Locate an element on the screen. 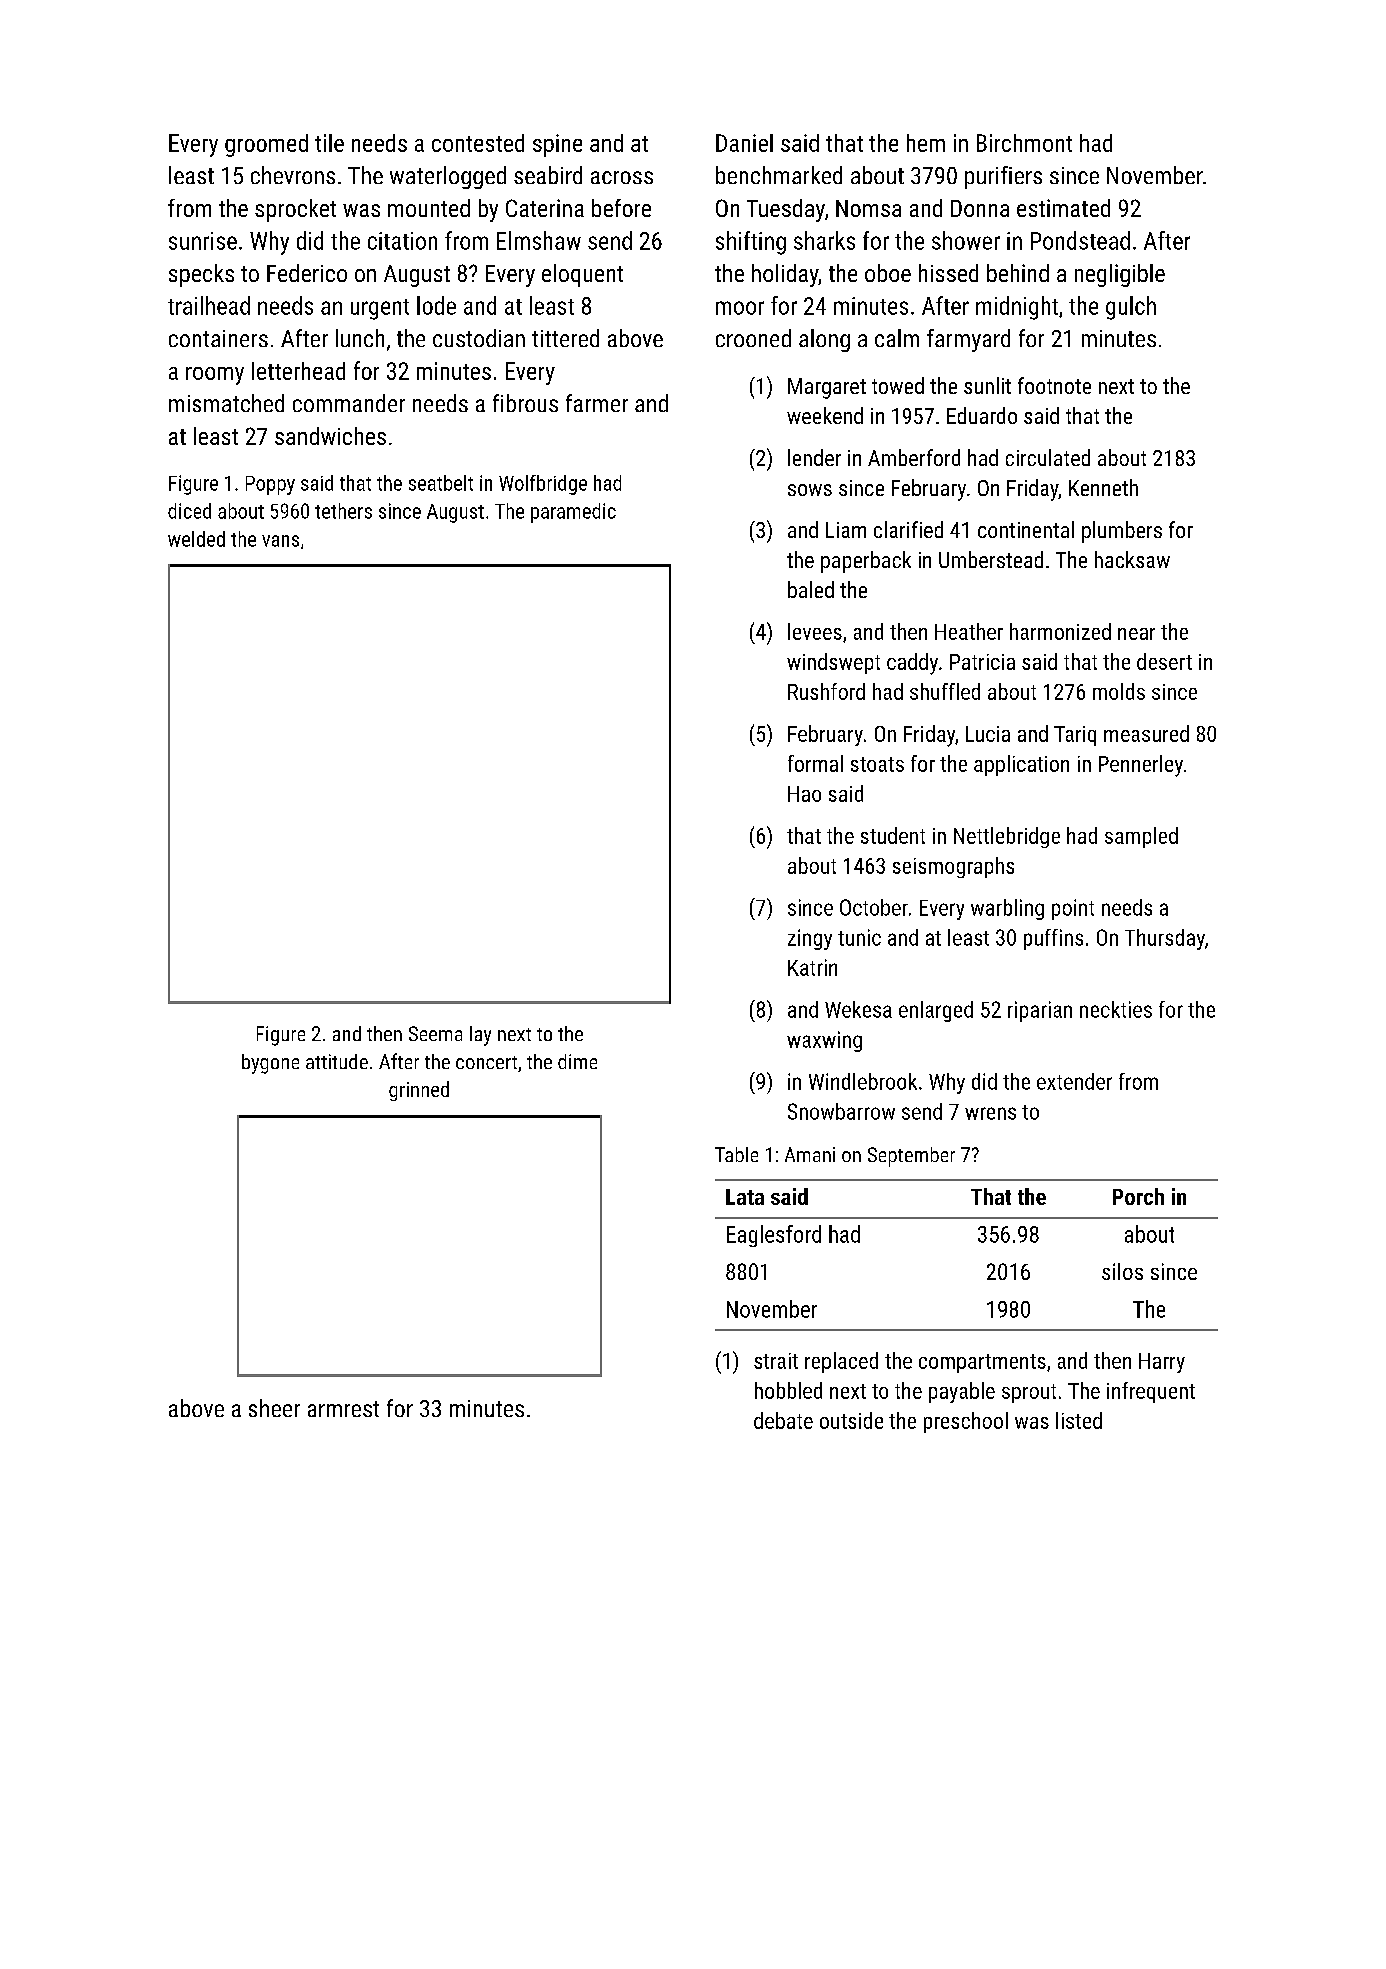 This screenshot has height=1969, width=1386. lender is located at coordinates (814, 457).
